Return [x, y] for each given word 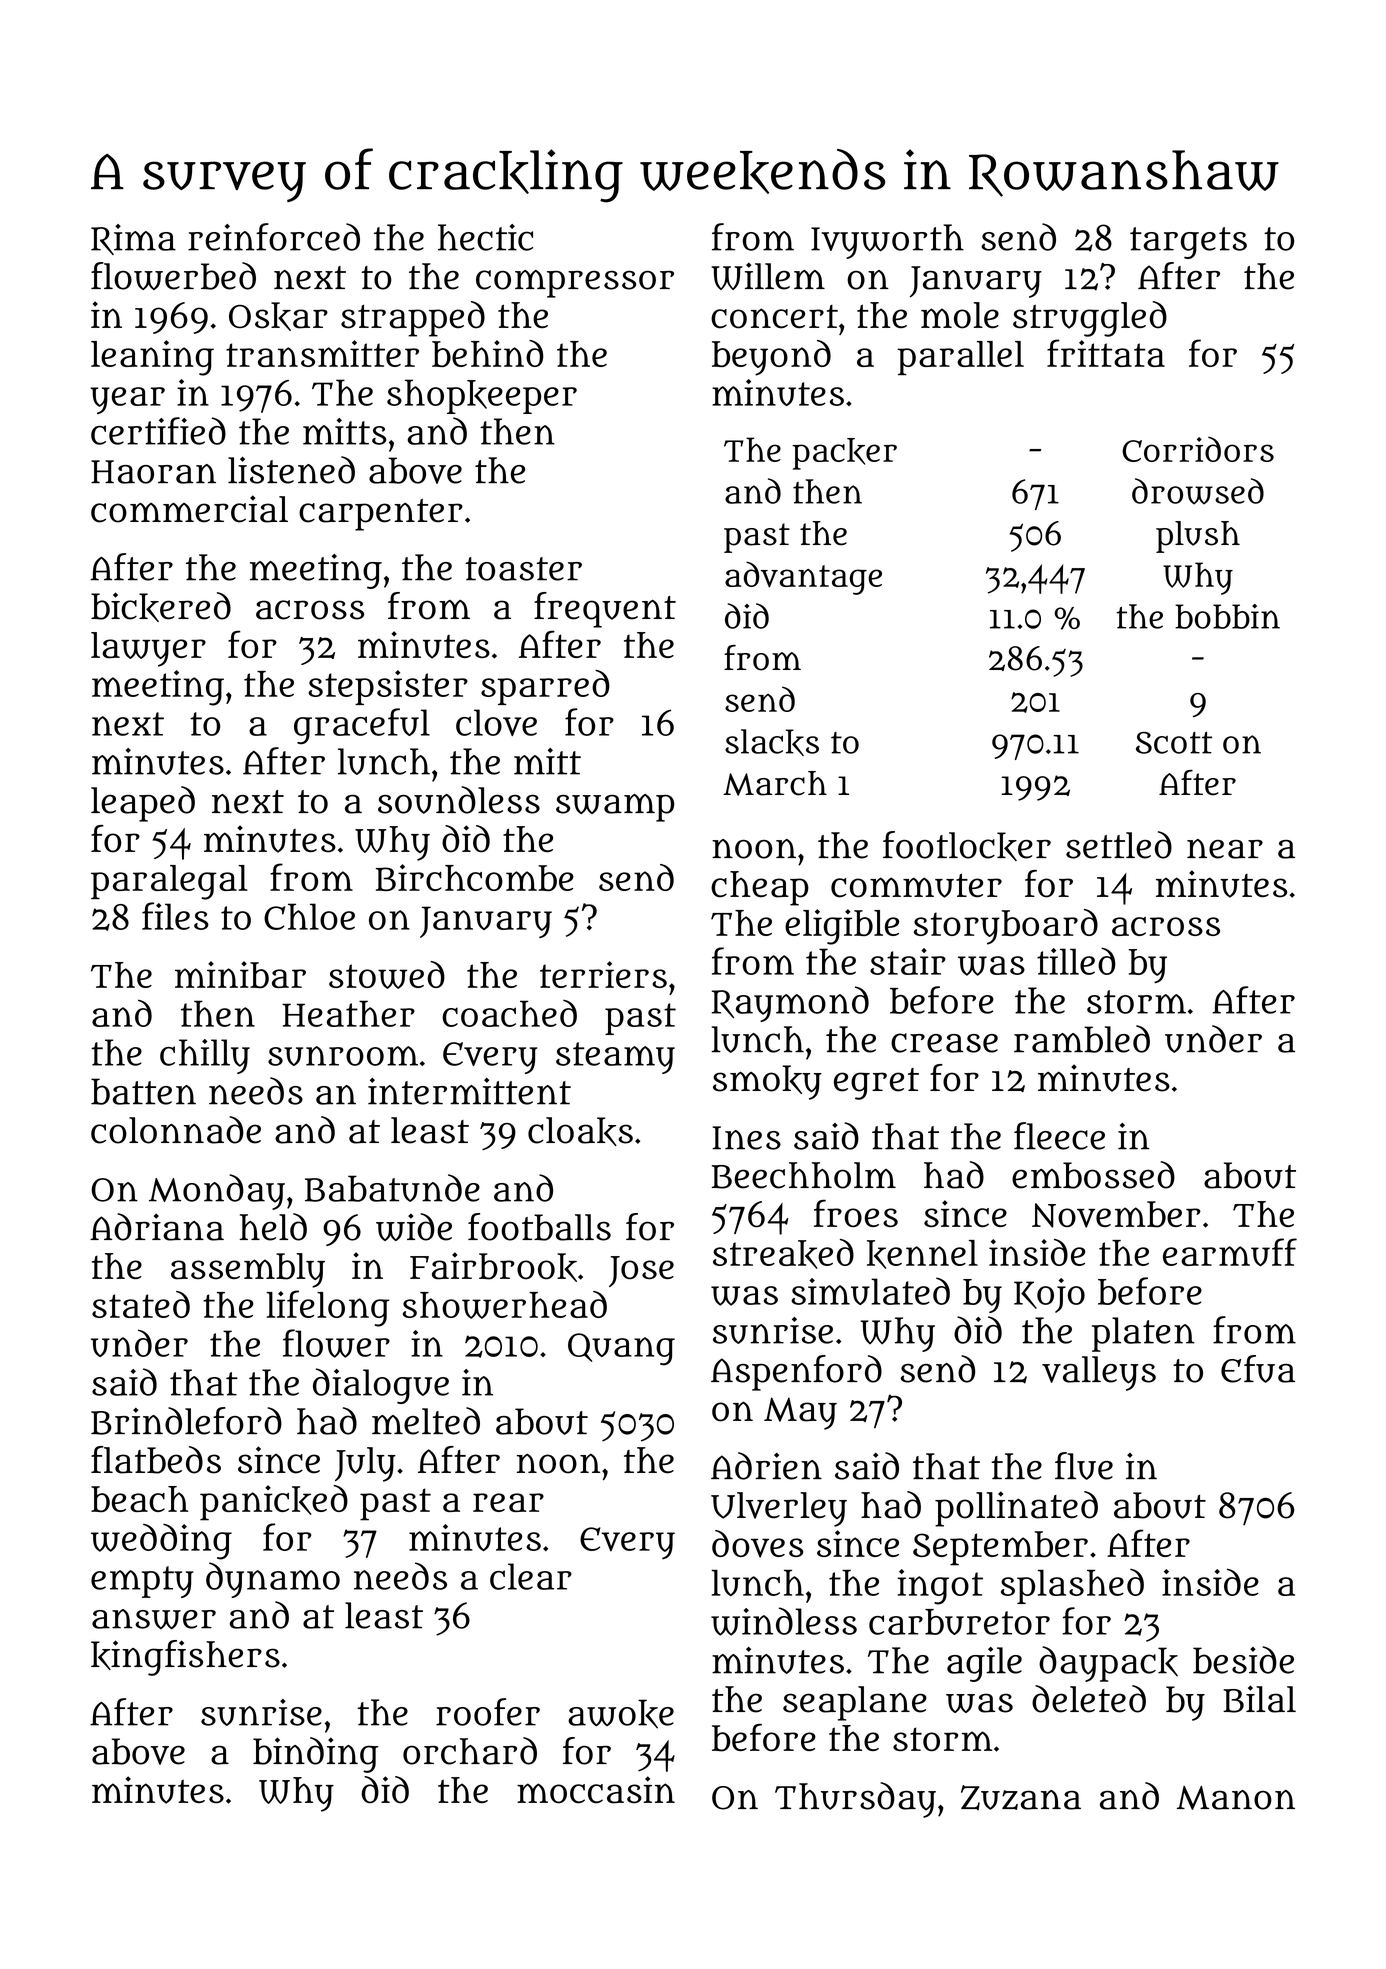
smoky [767, 1082]
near [1225, 849]
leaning [152, 358]
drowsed [1198, 491]
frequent [605, 610]
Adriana [157, 1227]
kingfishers [185, 1658]
